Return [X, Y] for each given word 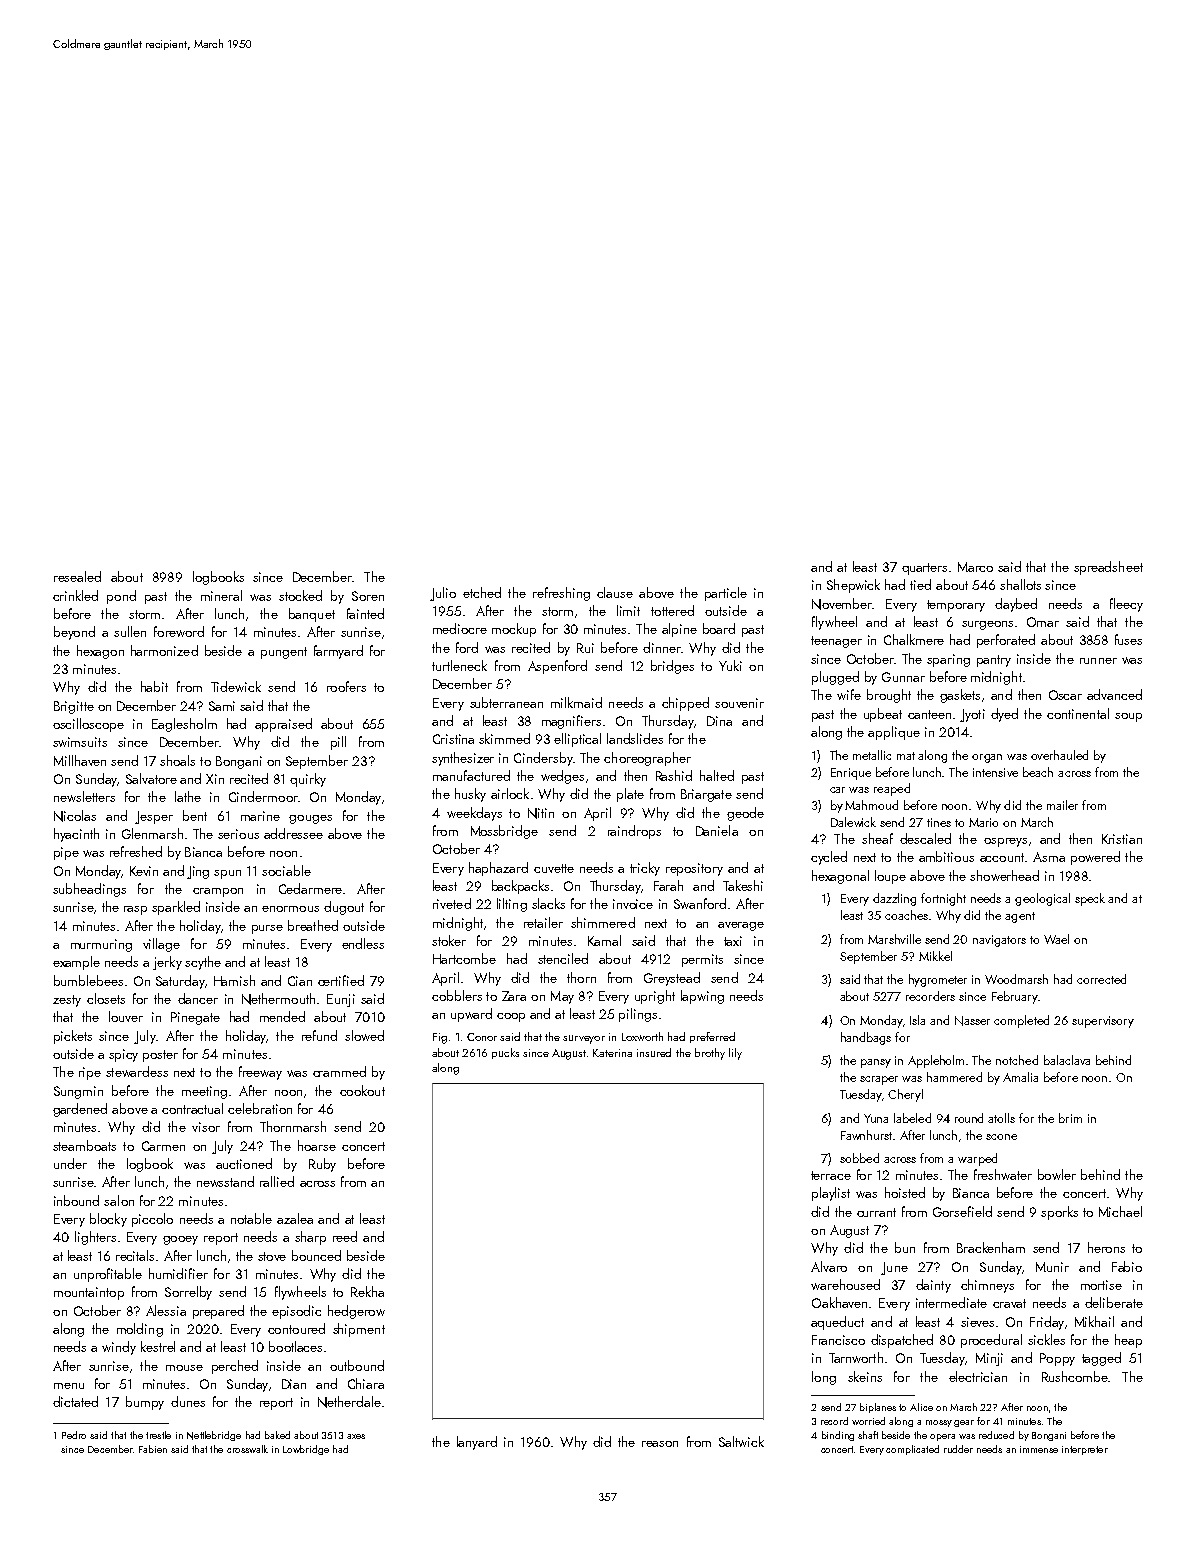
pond [121, 597]
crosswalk [247, 1449]
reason [660, 1444]
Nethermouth [278, 999]
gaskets [960, 696]
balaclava [1067, 1060]
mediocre [460, 628]
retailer [543, 922]
